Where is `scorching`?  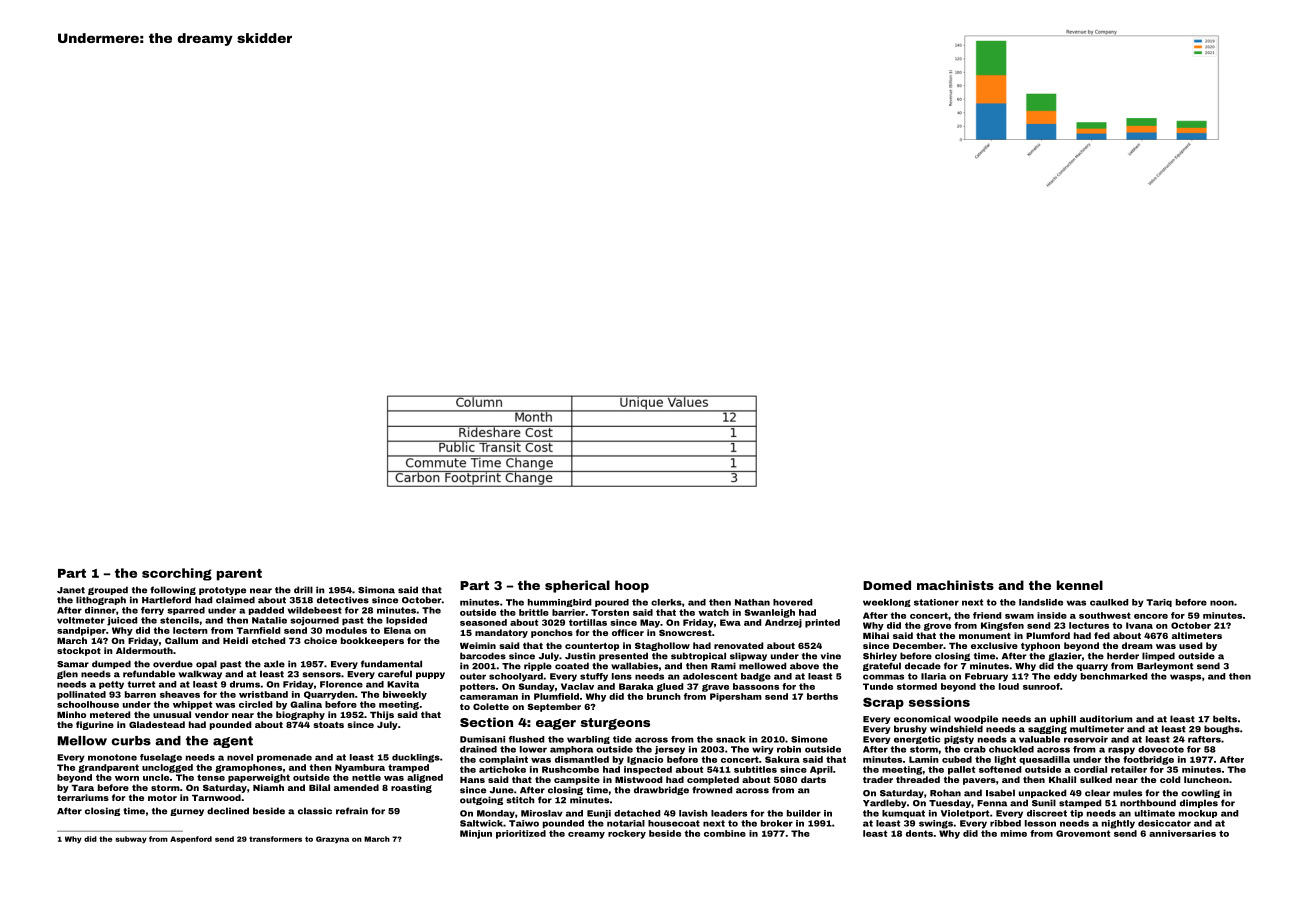 scorching is located at coordinates (177, 574).
